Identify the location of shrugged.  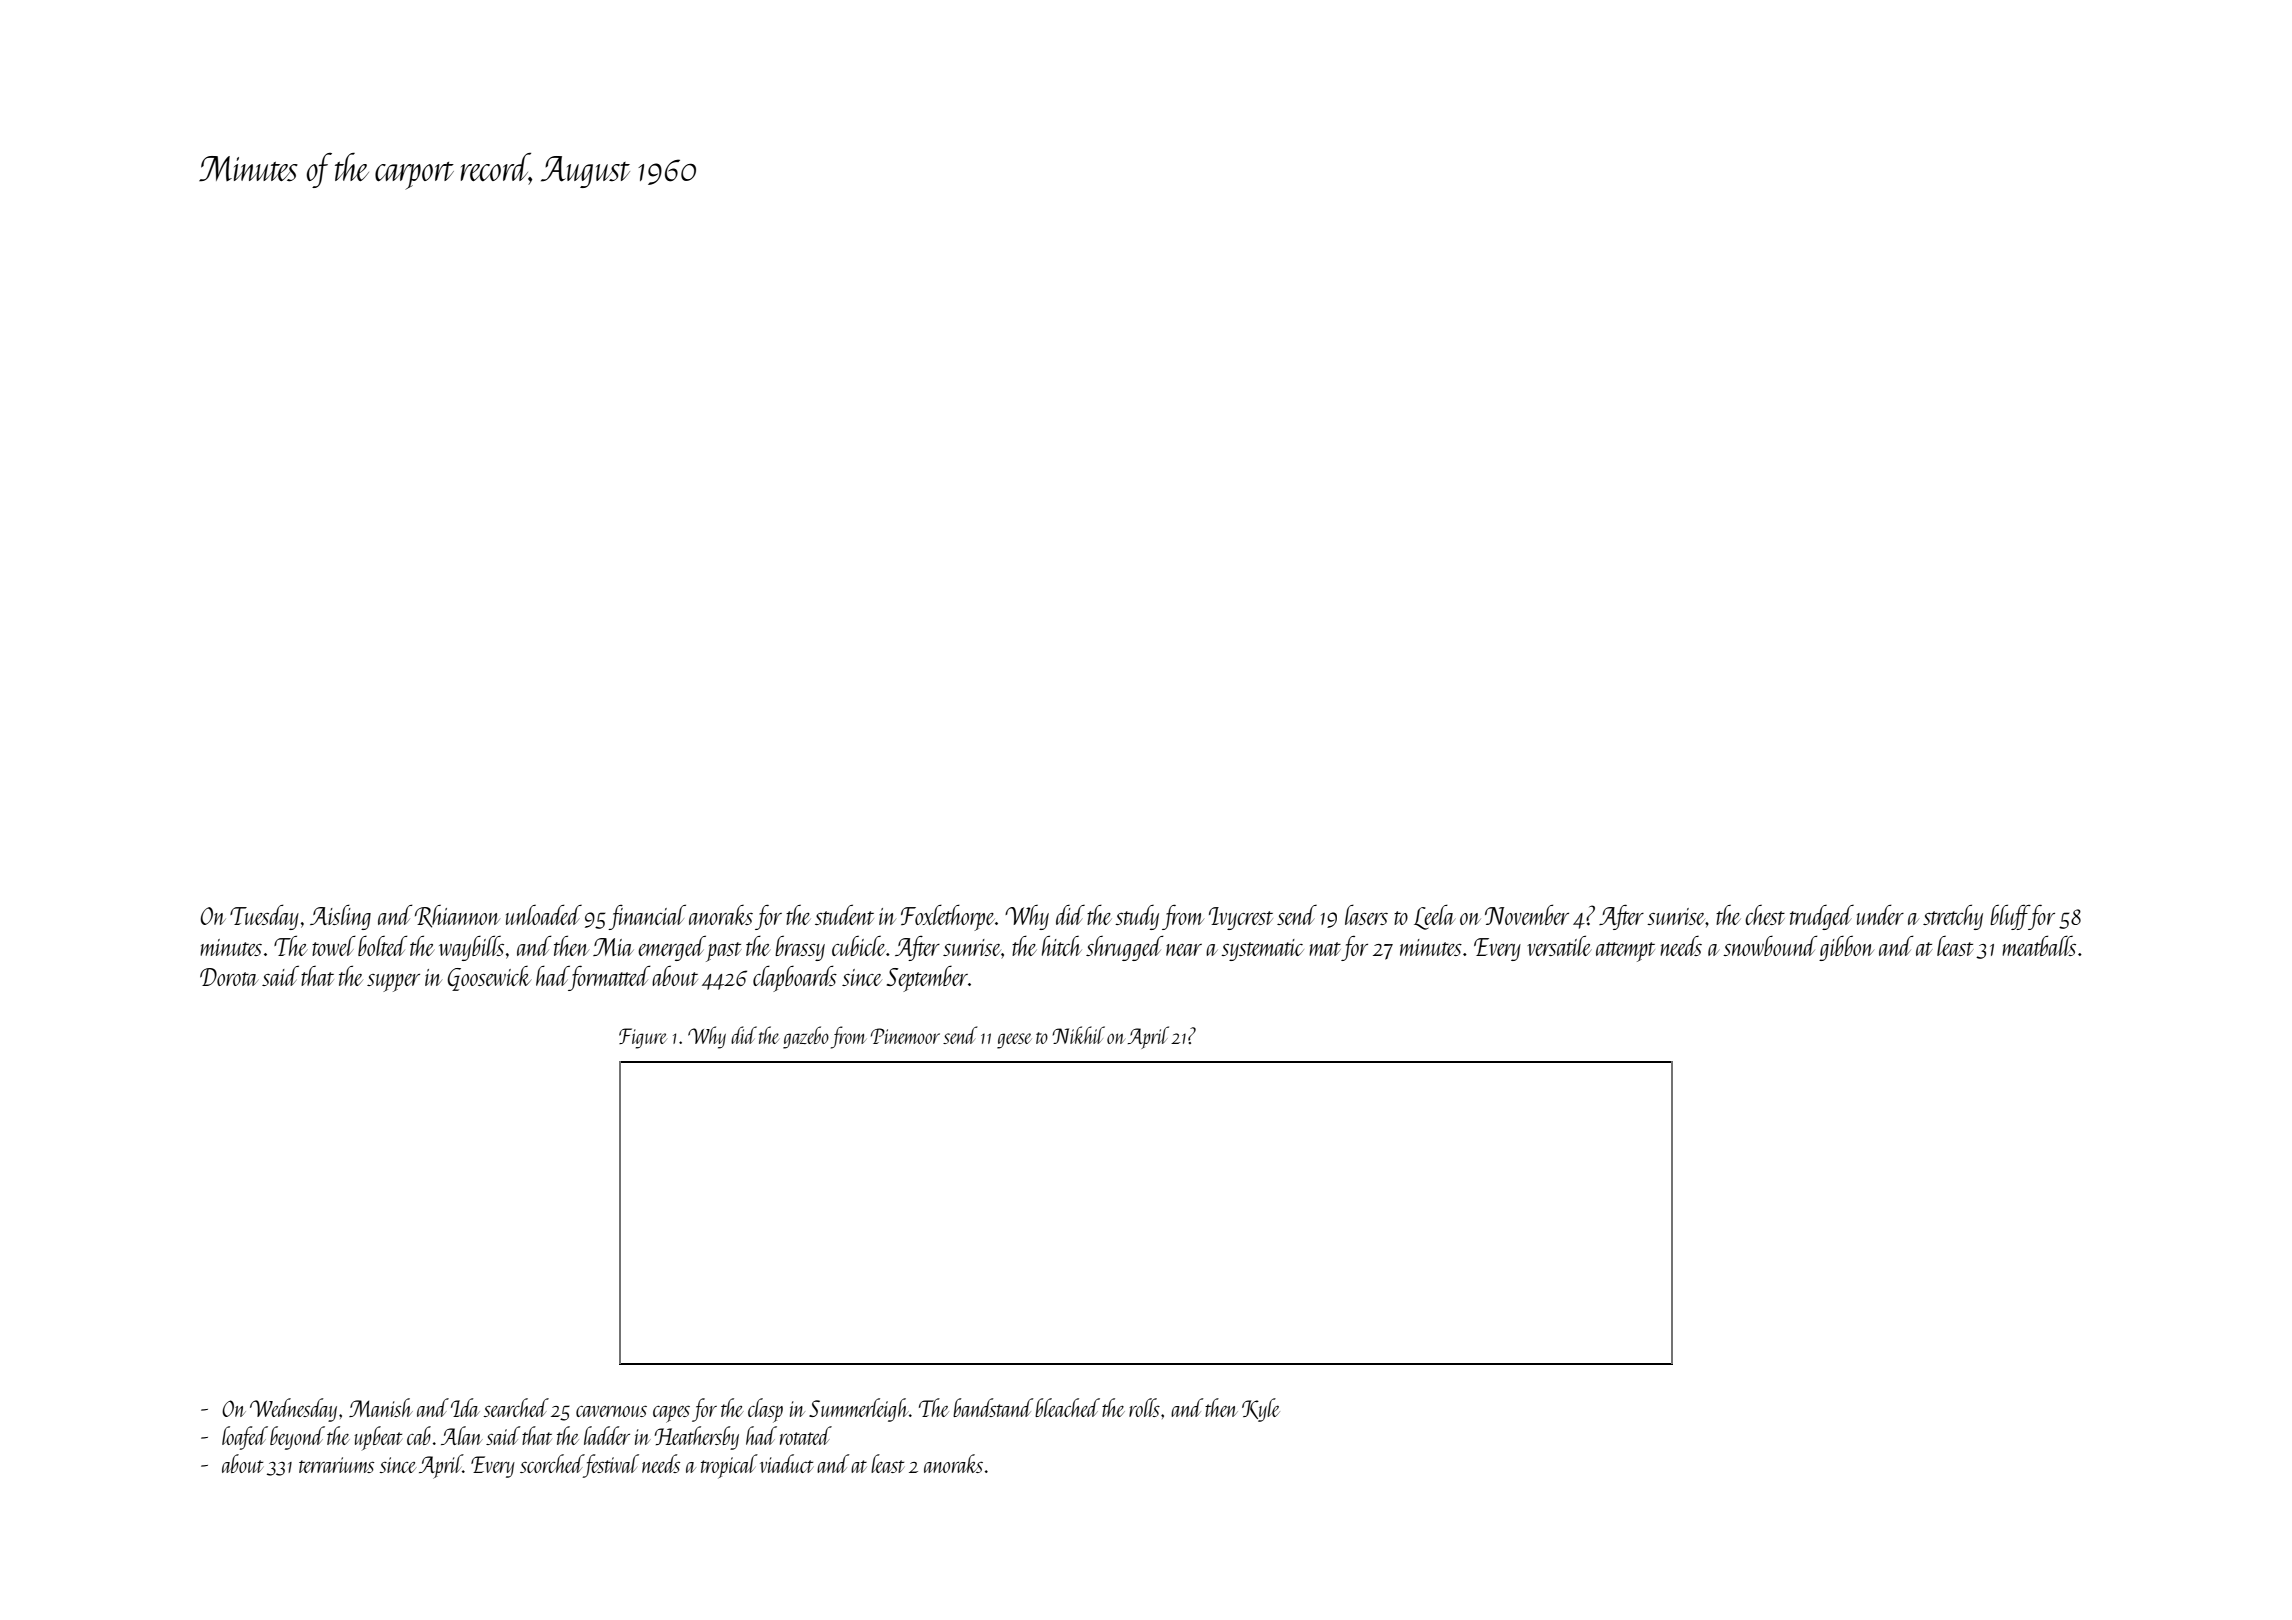
(1125, 948).
